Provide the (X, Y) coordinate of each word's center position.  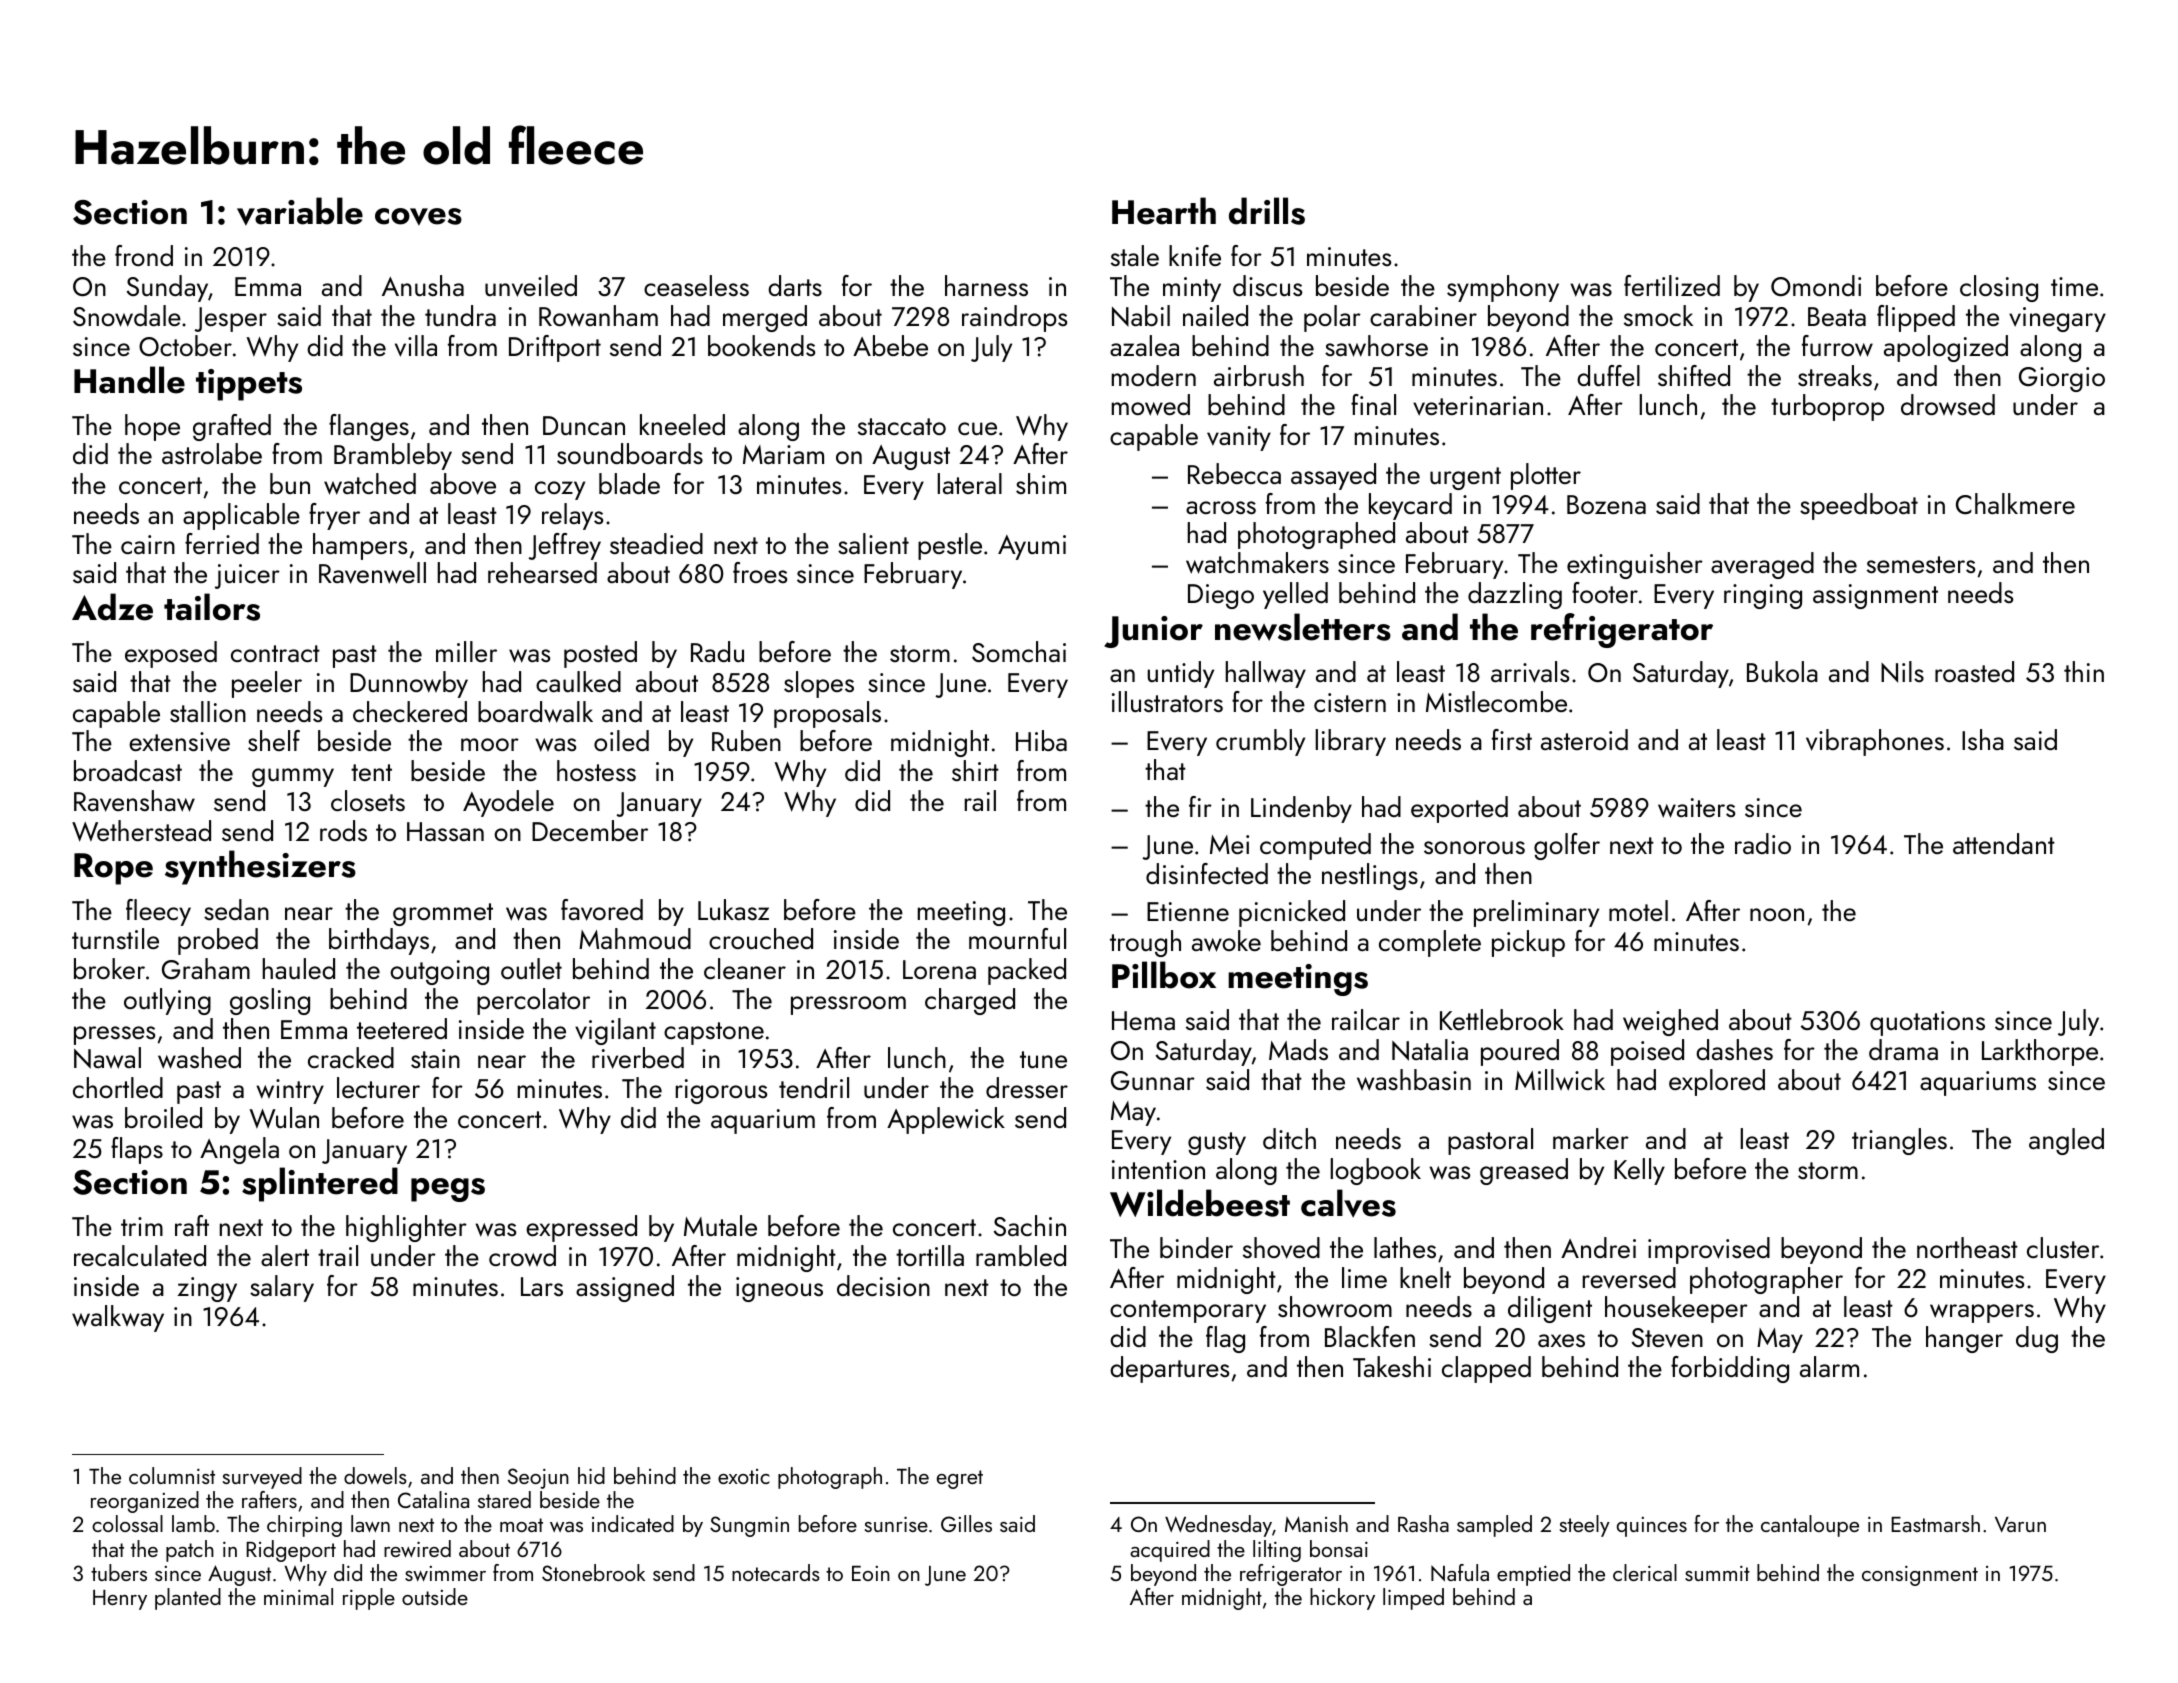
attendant (2004, 843)
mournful (1017, 938)
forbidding (1730, 1369)
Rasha (1423, 1523)
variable (300, 211)
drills (1267, 211)
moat (521, 1525)
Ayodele (508, 803)
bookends (761, 345)
